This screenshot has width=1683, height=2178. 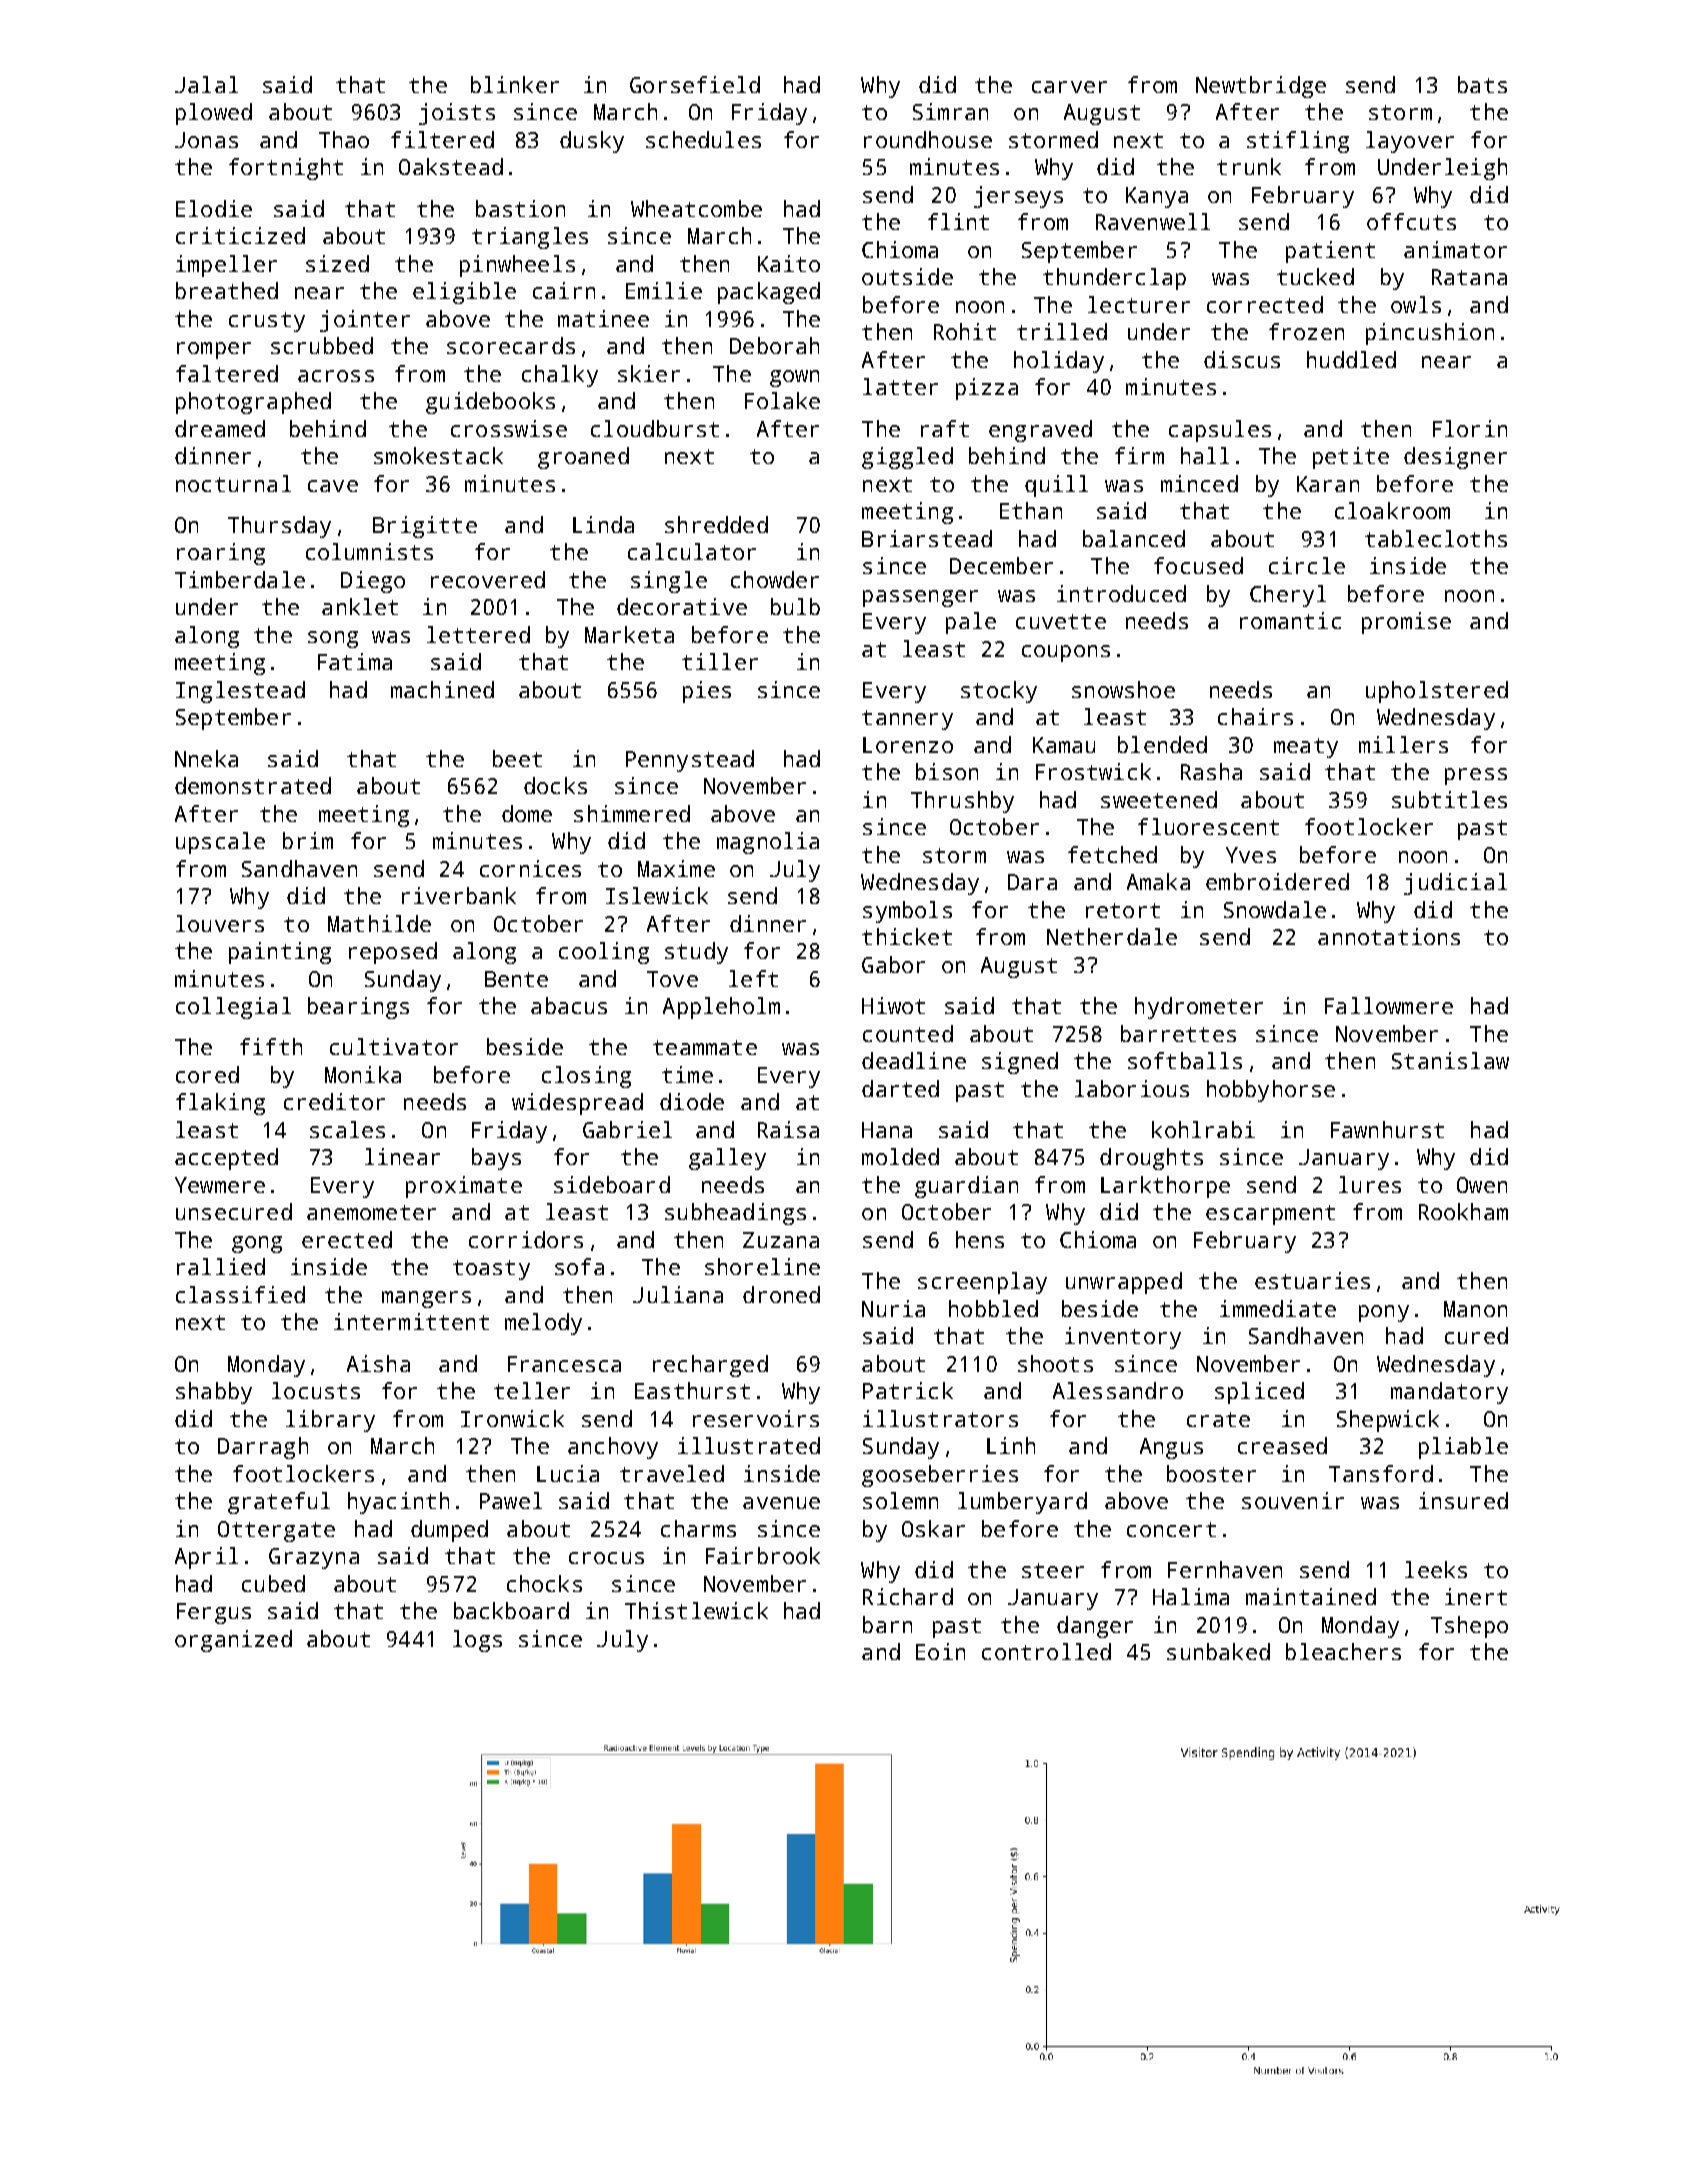 What do you see at coordinates (451, 166) in the screenshot?
I see `Oakstead` at bounding box center [451, 166].
